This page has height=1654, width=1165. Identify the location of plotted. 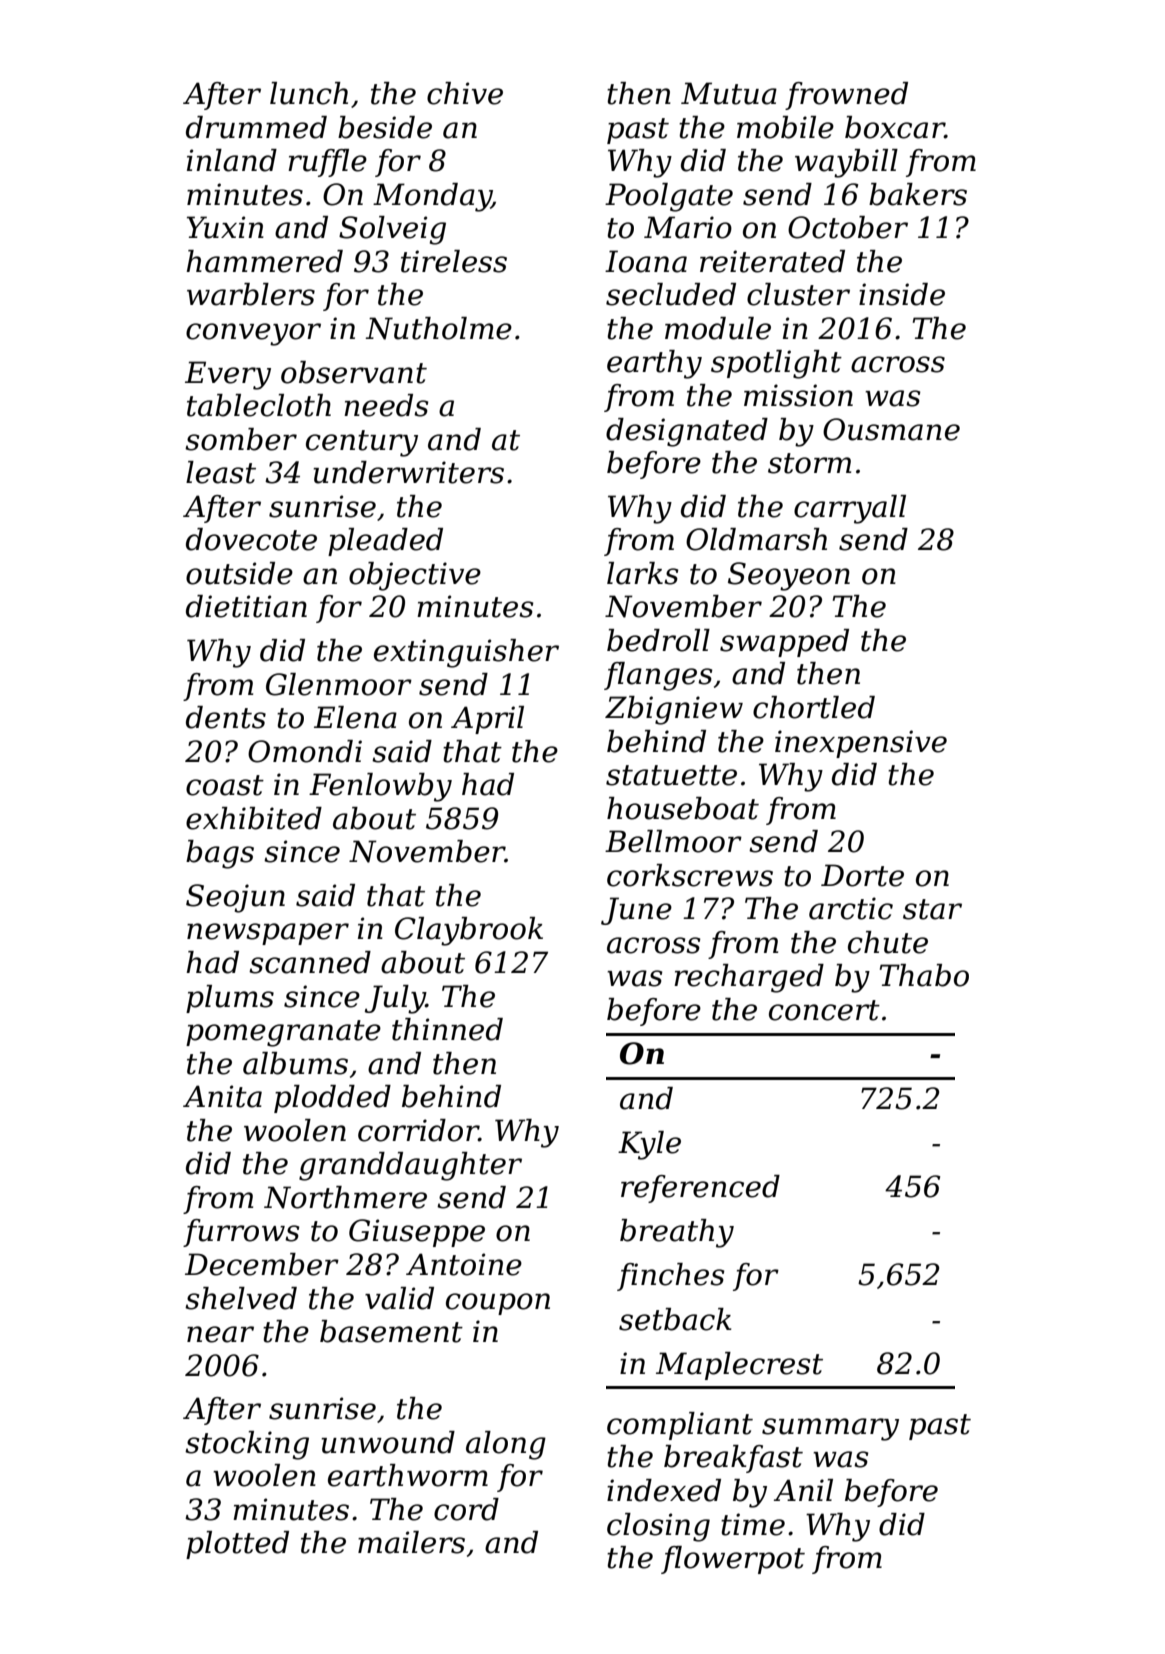
(237, 1545).
